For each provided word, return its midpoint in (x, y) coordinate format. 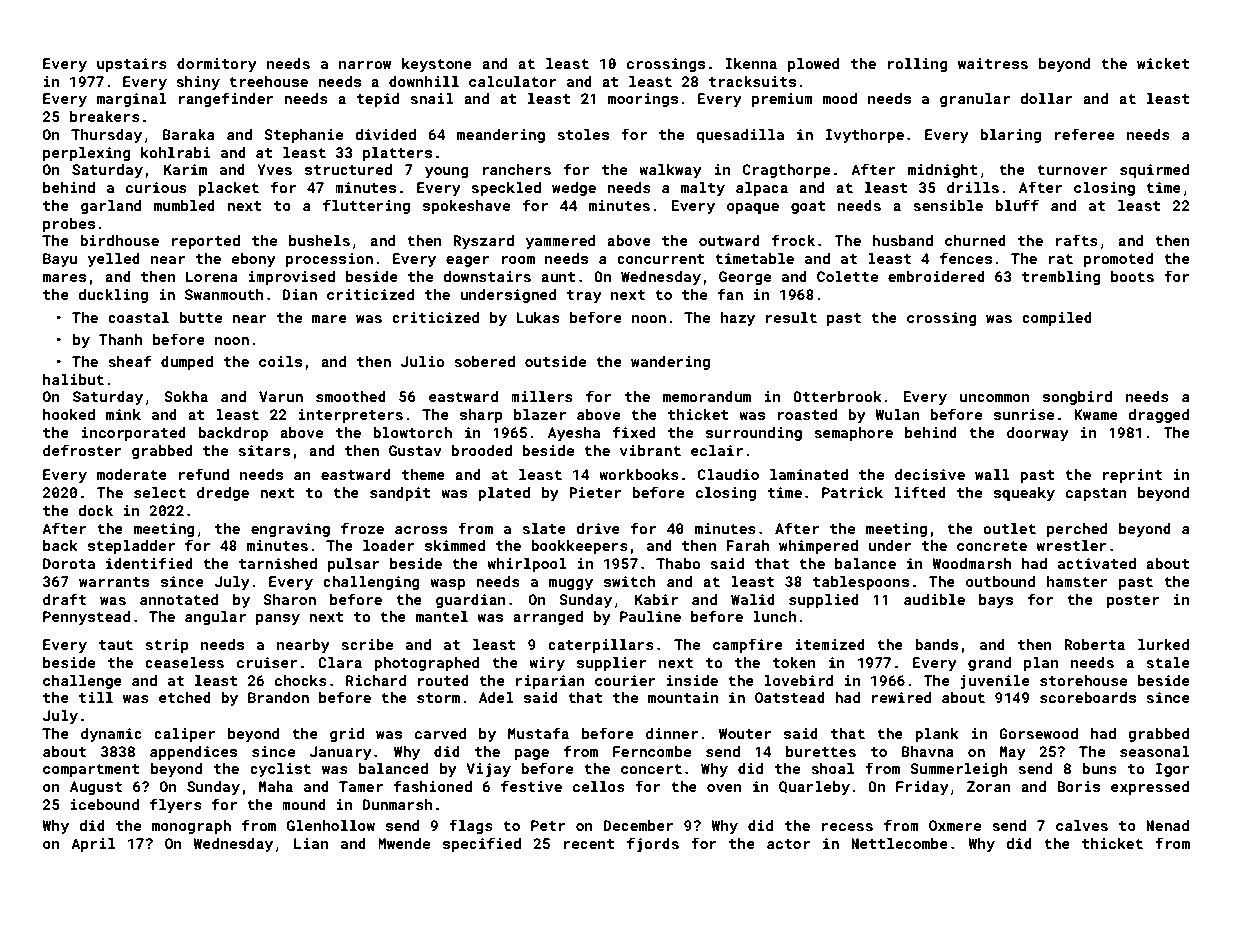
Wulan (897, 414)
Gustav (415, 450)
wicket (1163, 63)
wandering (670, 363)
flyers (176, 805)
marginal (132, 100)
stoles (583, 134)
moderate (132, 474)
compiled (1057, 319)
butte (200, 317)
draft (64, 599)
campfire (748, 645)
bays (996, 601)
